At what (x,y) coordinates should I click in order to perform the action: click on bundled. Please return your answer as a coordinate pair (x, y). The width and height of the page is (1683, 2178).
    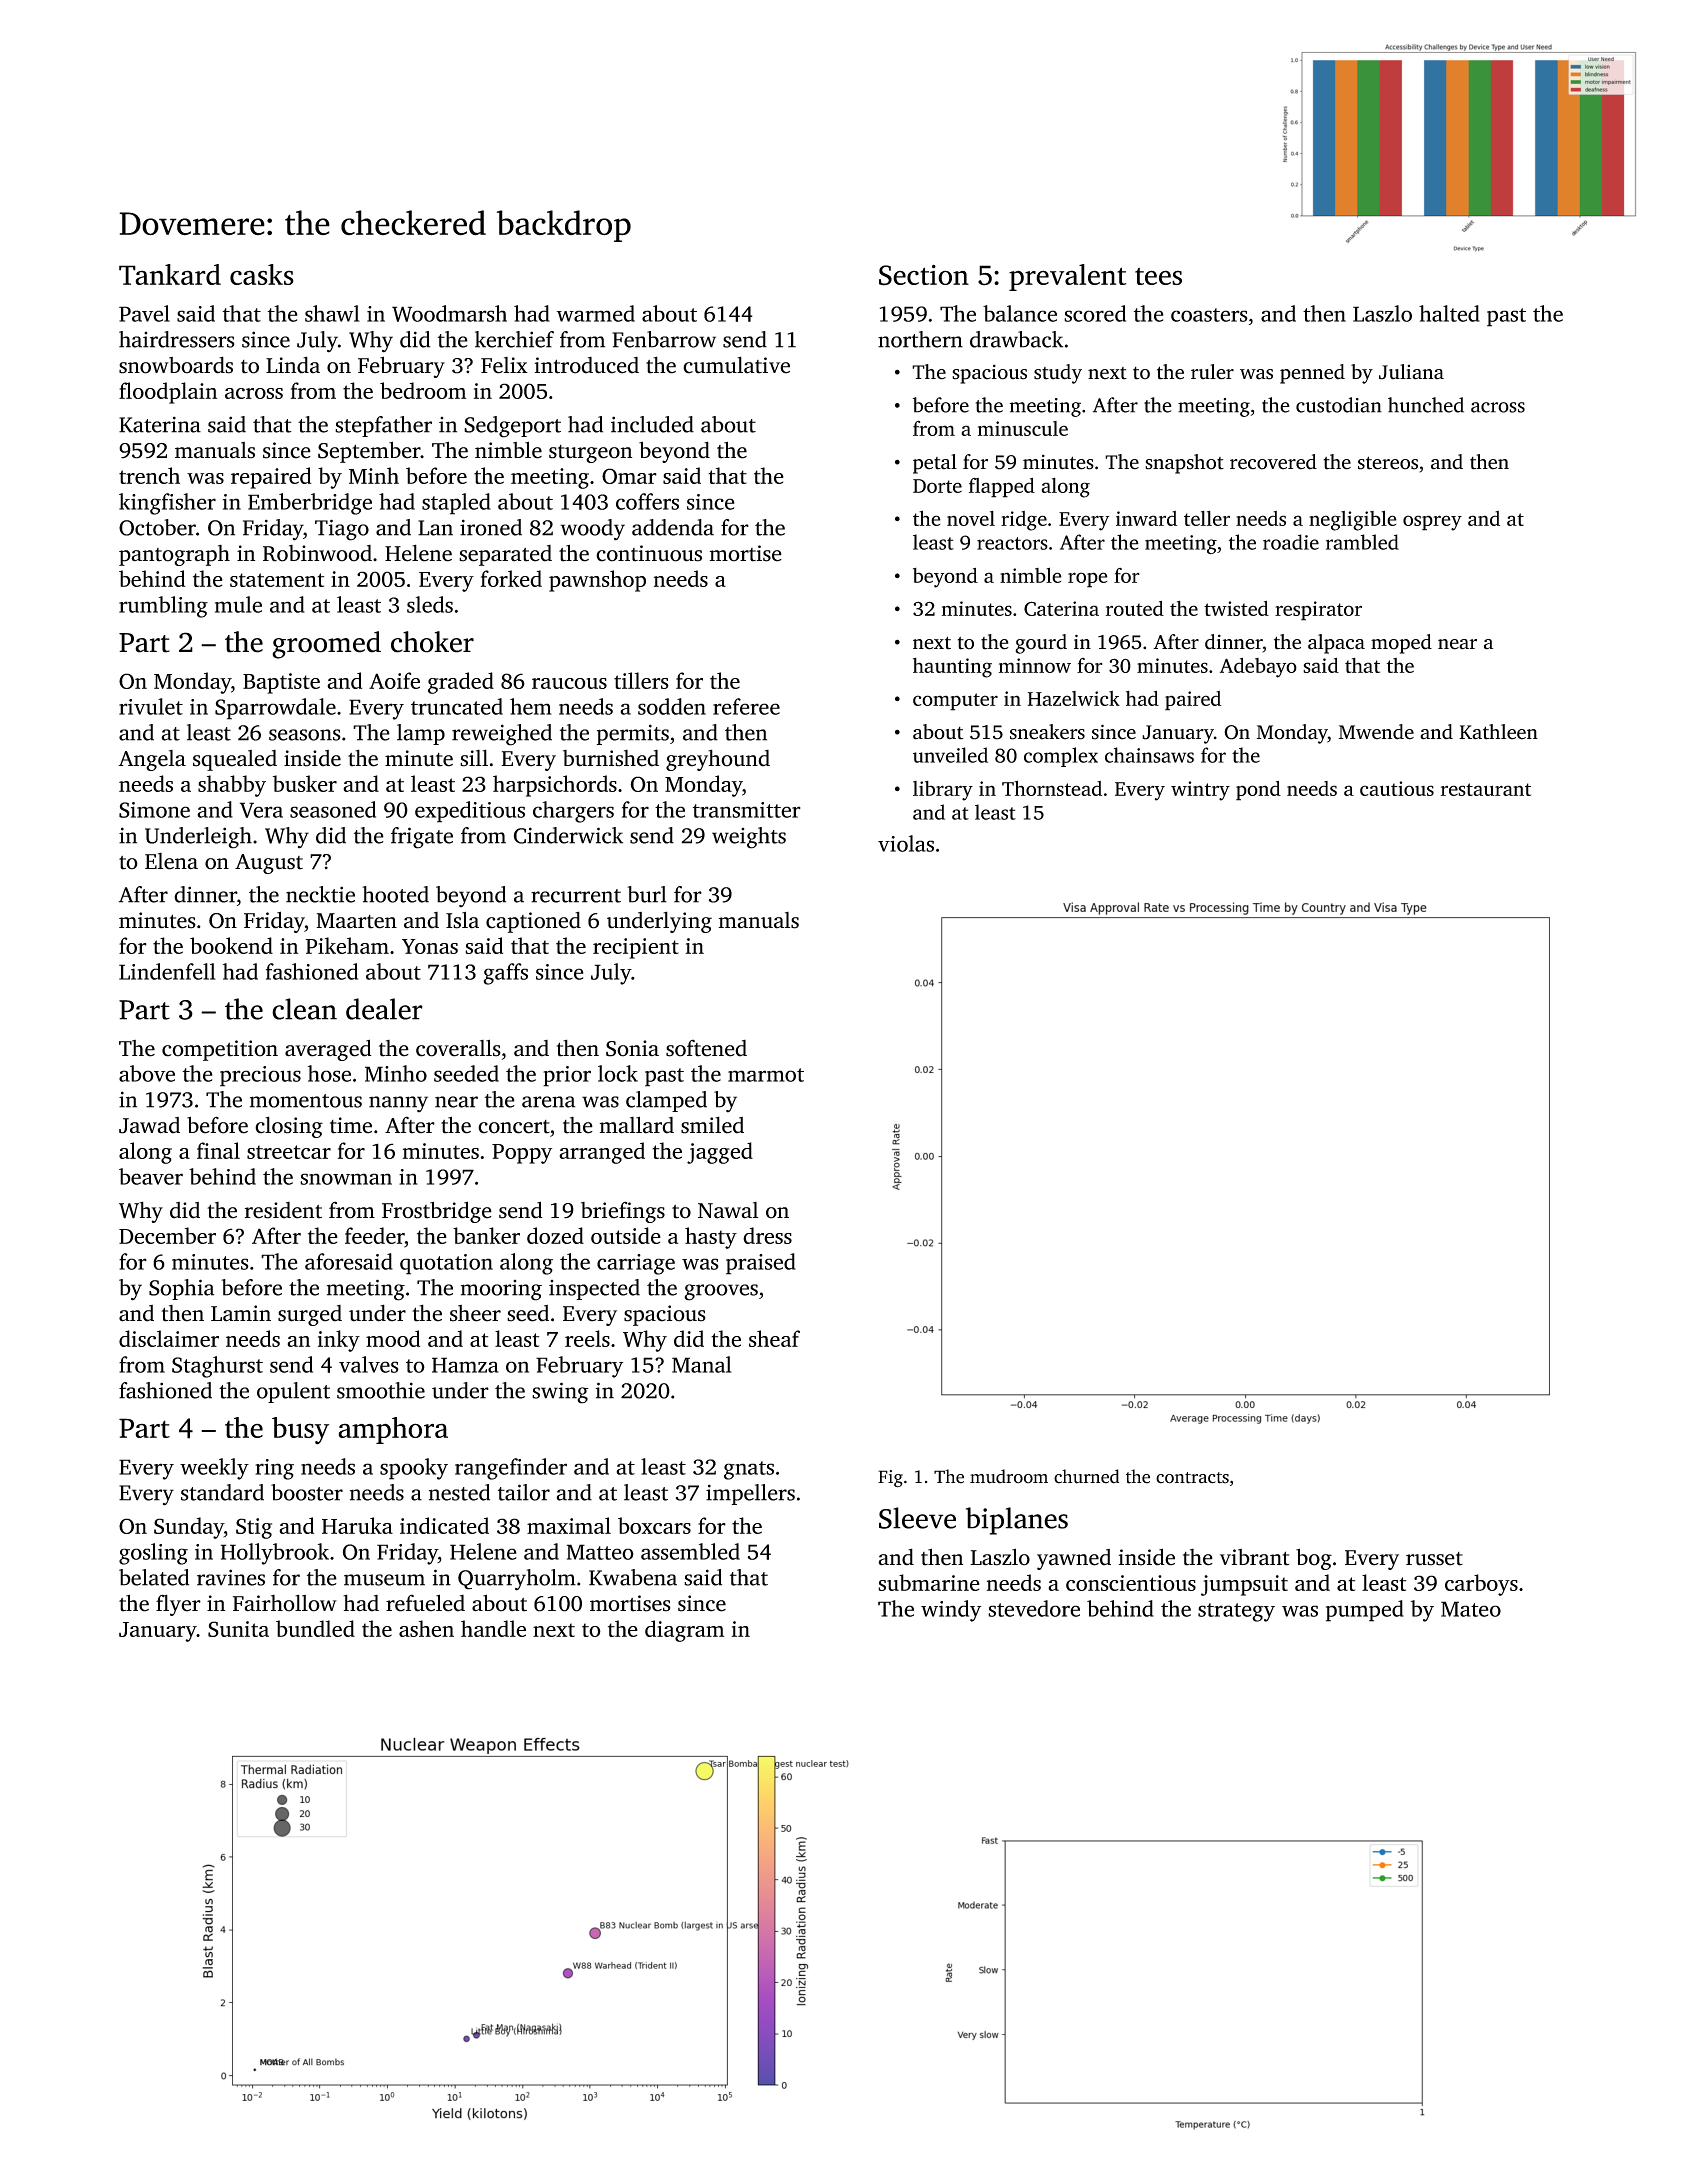
    Looking at the image, I should click on (315, 1628).
